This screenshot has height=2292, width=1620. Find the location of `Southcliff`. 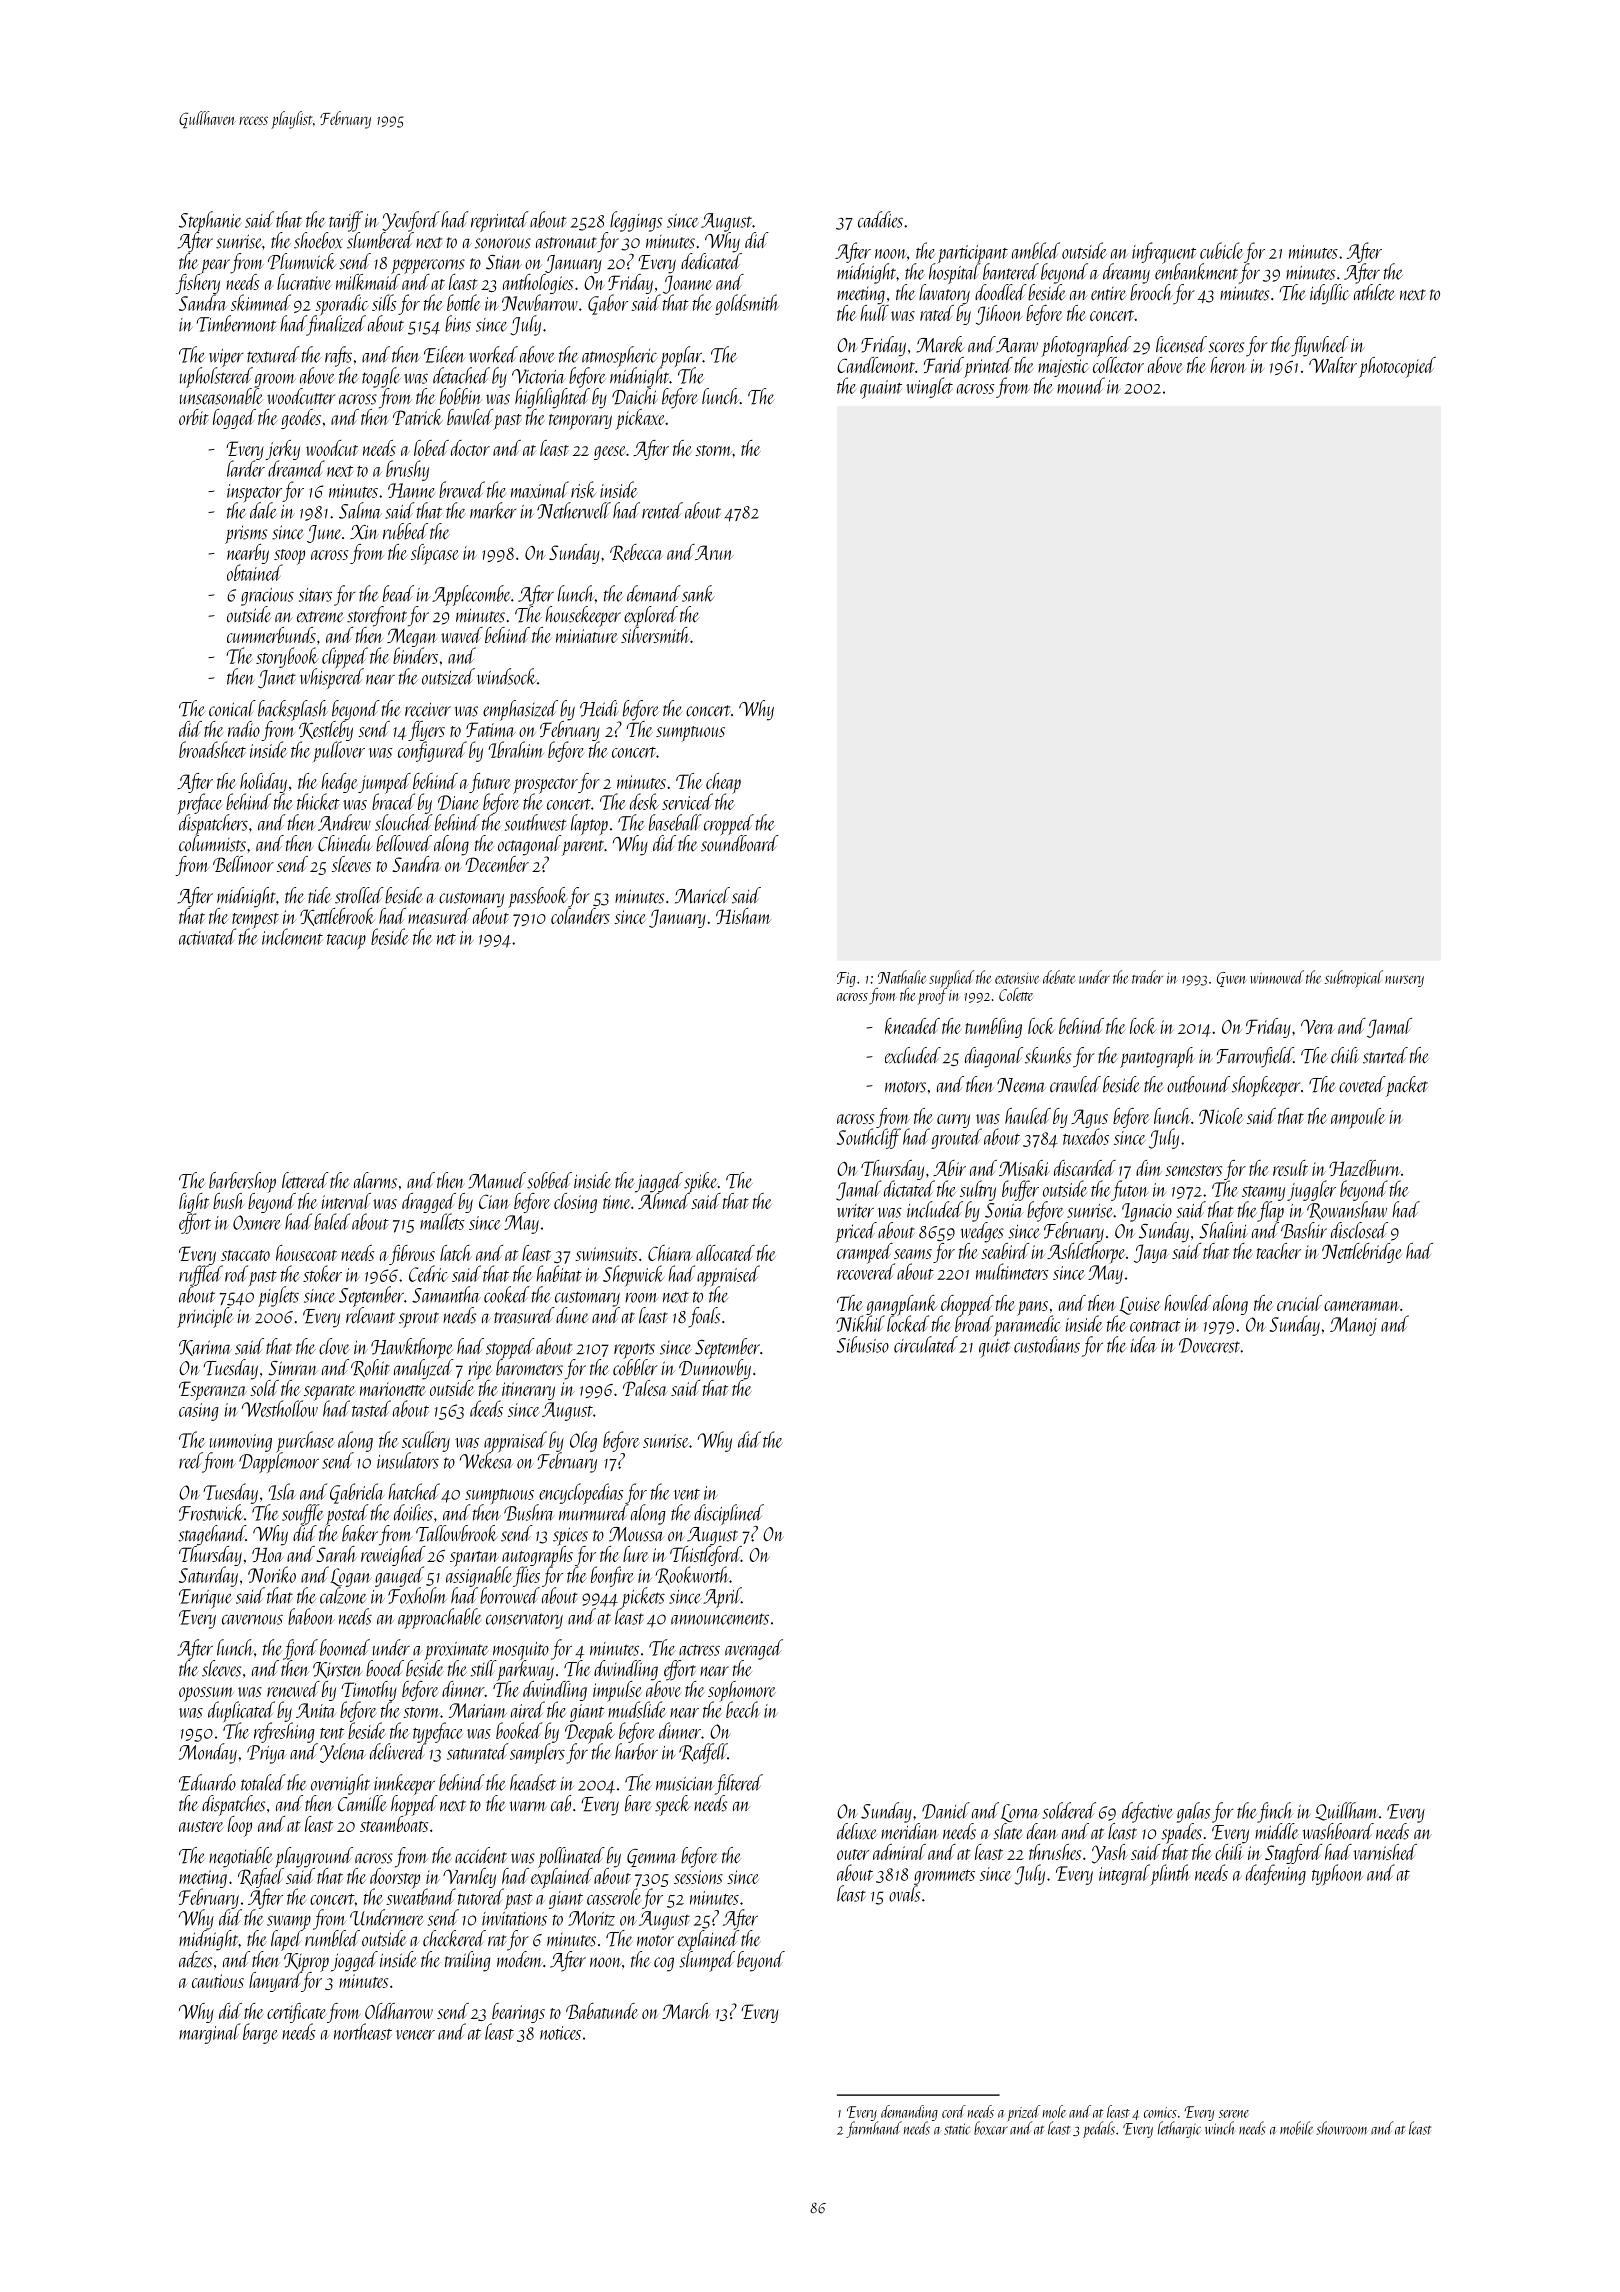

Southcliff is located at coordinates (869, 1138).
